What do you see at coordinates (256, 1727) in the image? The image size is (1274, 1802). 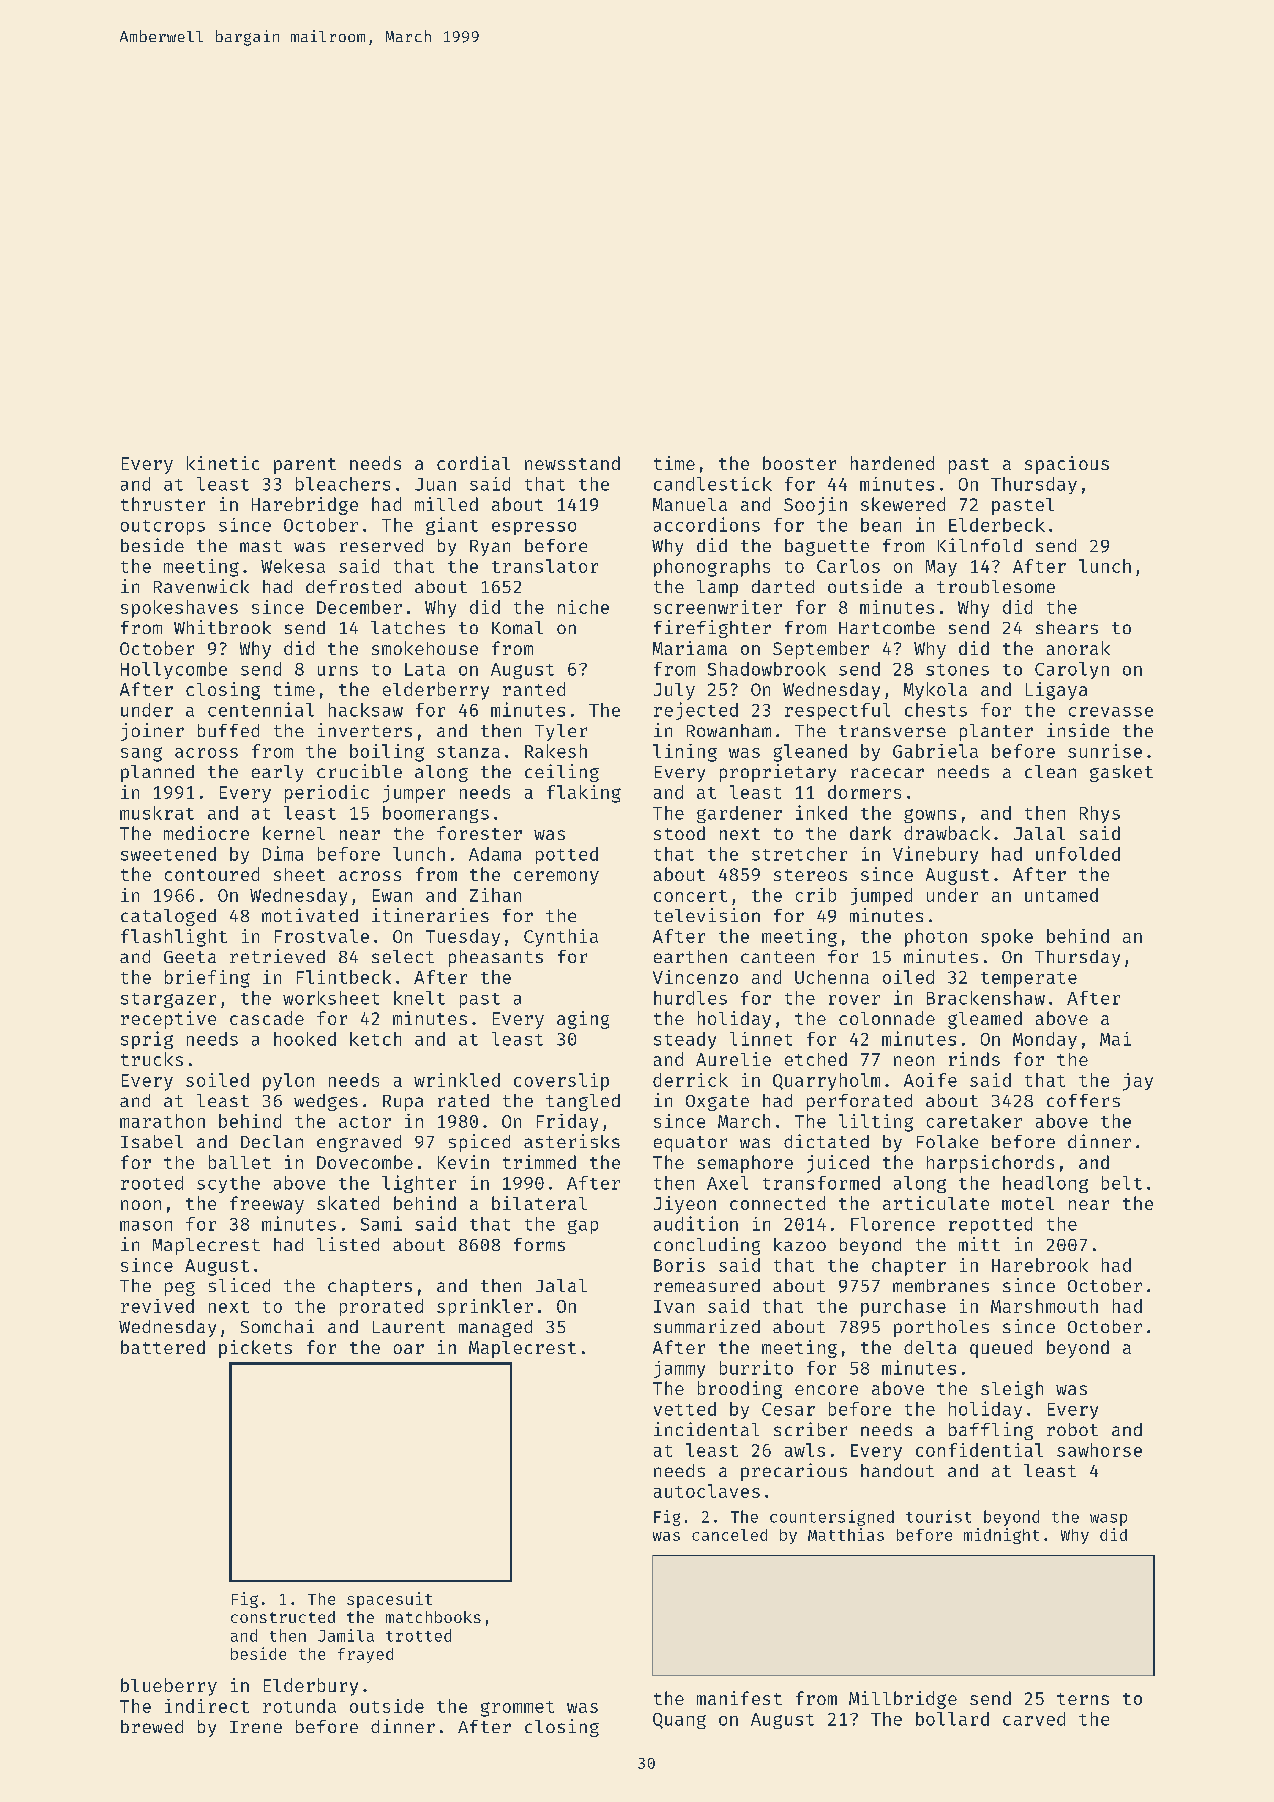 I see `Irene` at bounding box center [256, 1727].
